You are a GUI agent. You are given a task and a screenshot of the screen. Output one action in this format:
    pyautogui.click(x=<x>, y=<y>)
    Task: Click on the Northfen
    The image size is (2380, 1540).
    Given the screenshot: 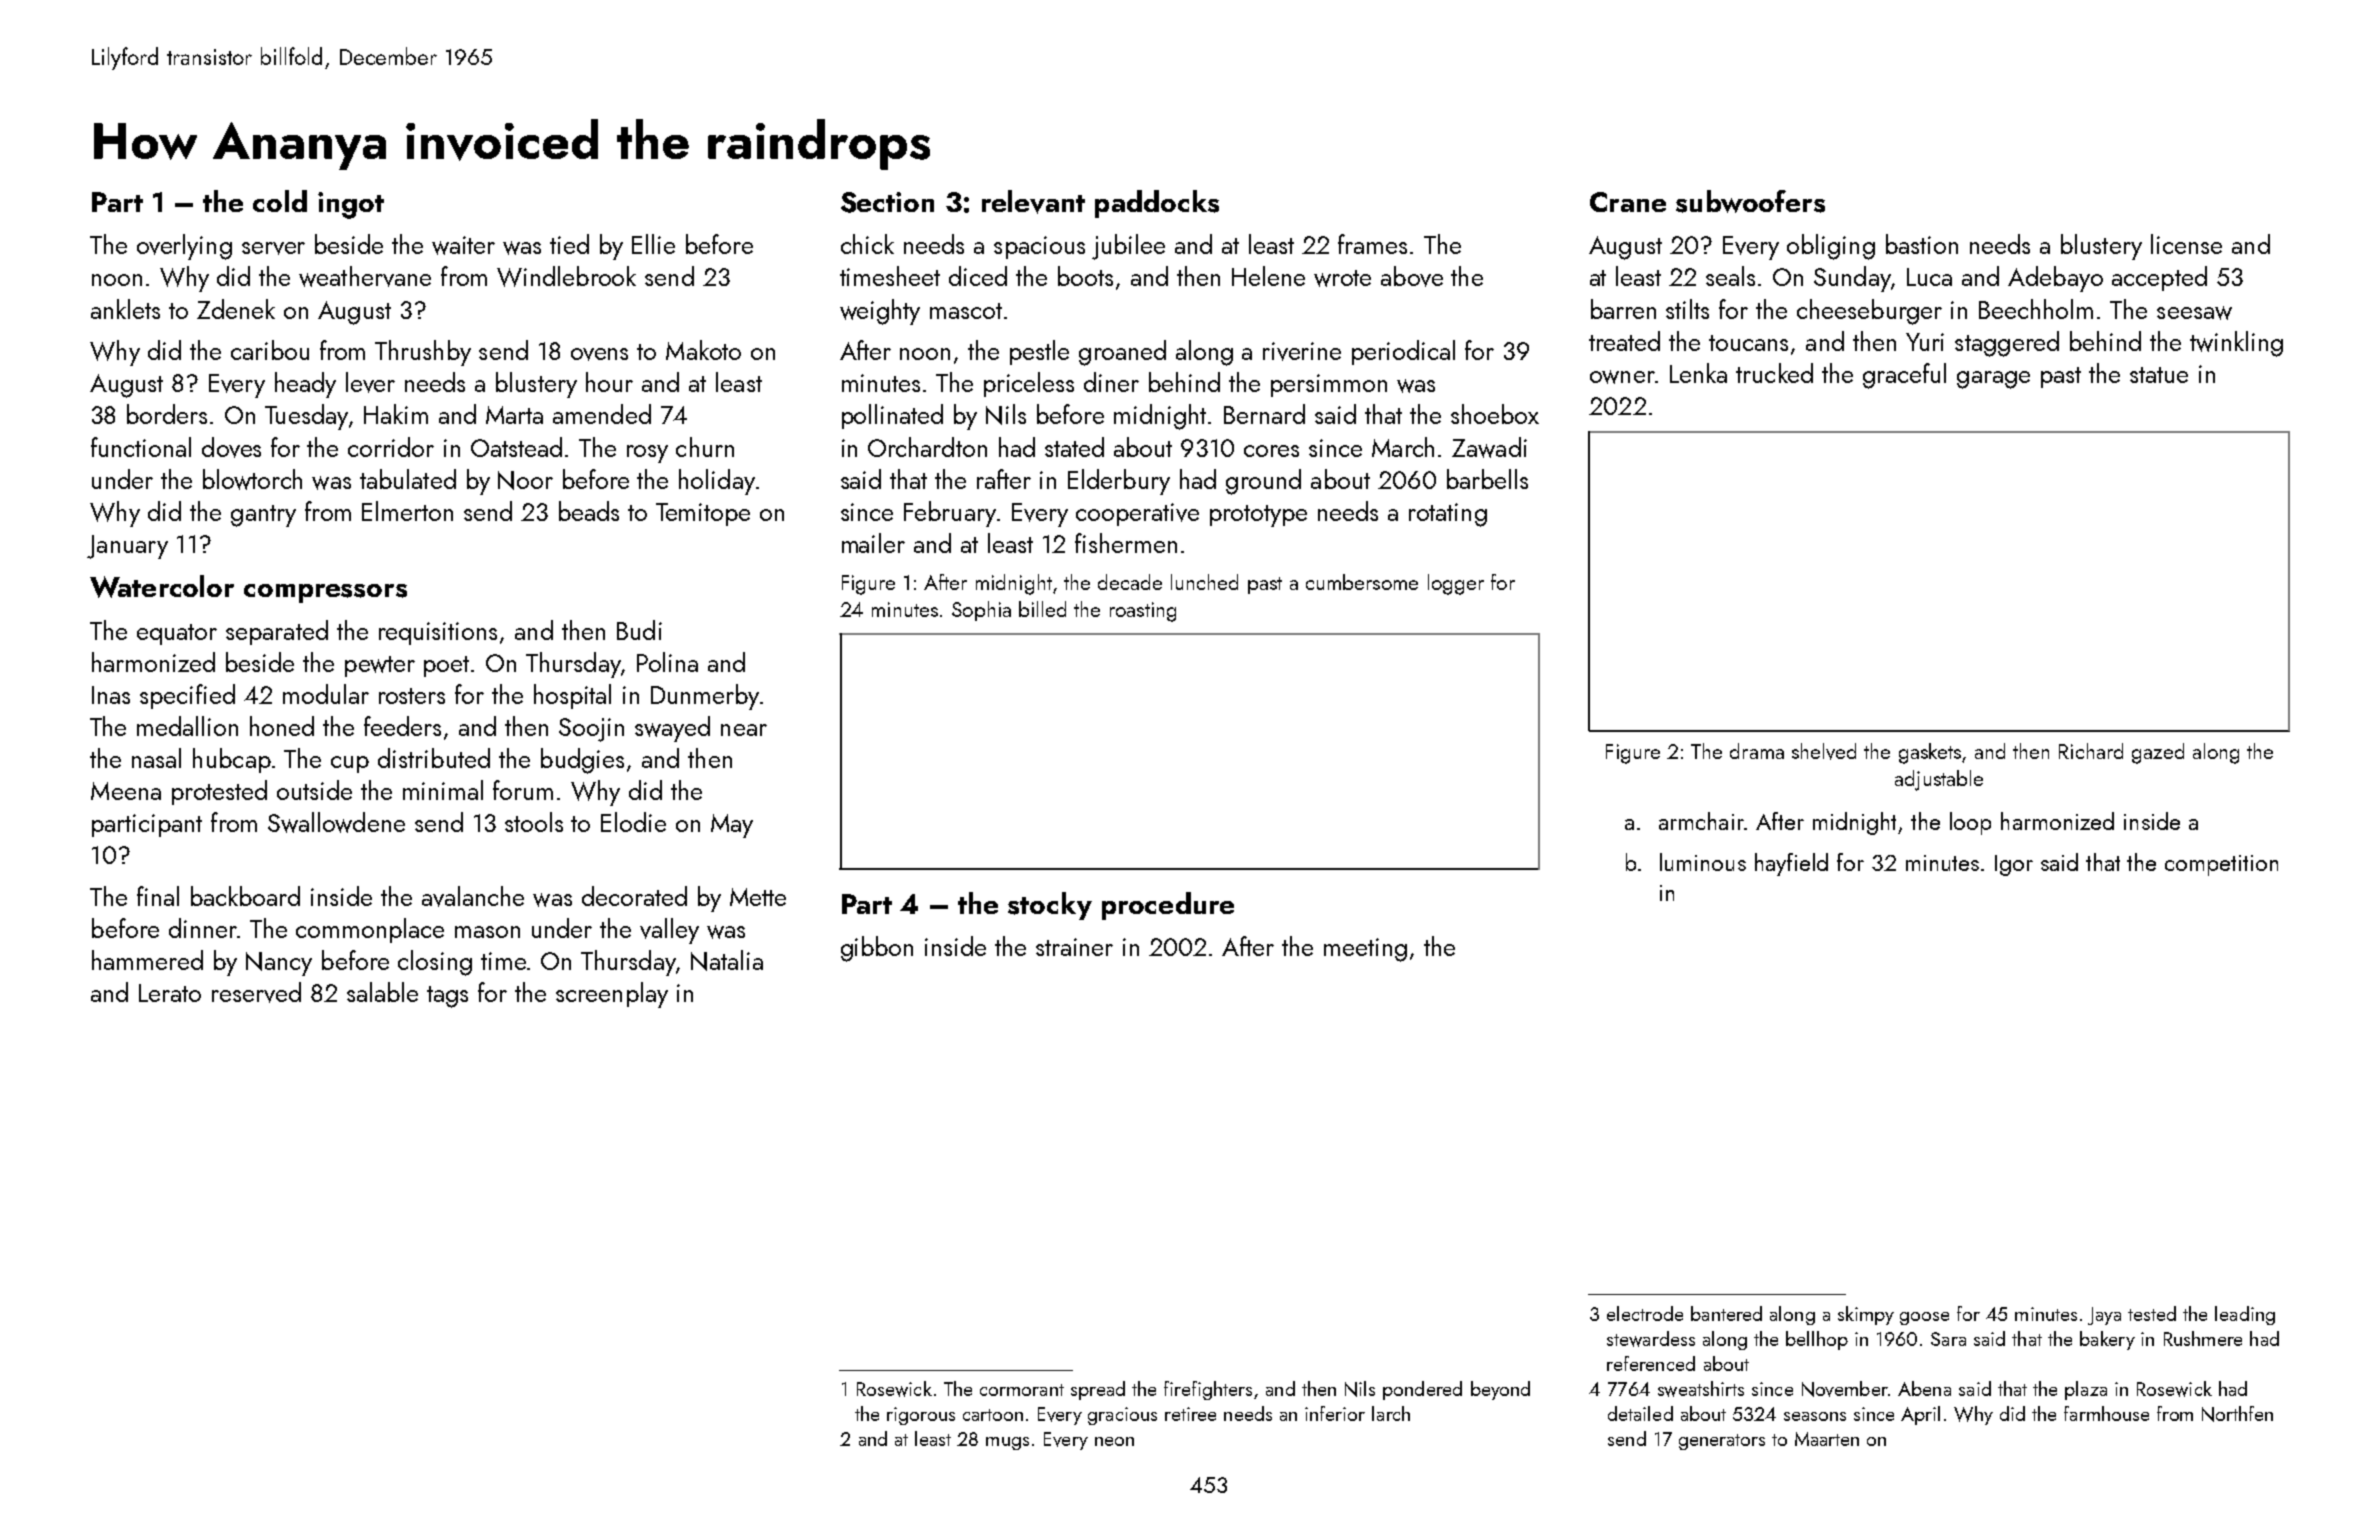 What is the action you would take?
    pyautogui.click(x=2237, y=1414)
